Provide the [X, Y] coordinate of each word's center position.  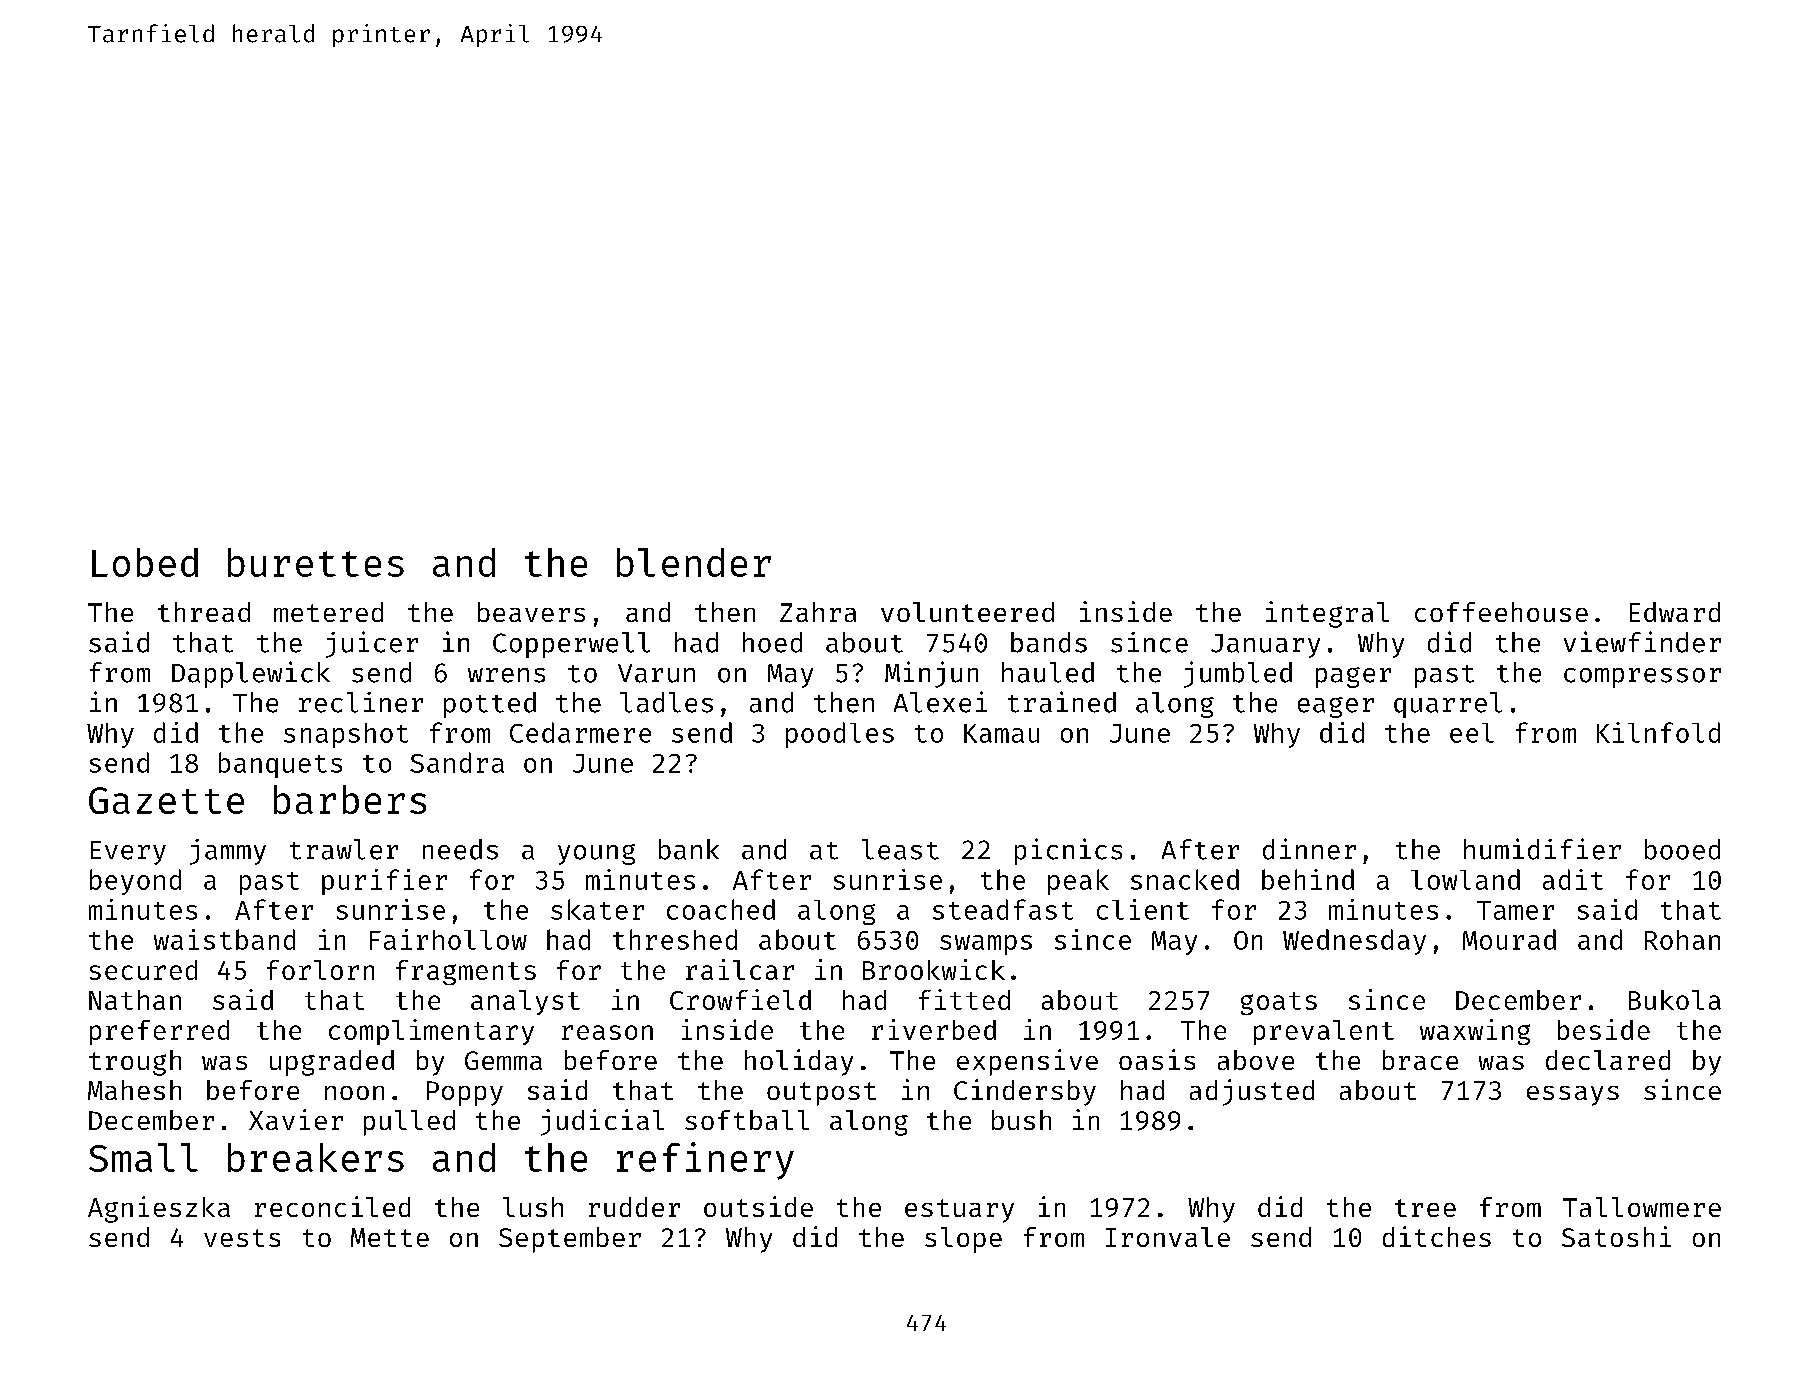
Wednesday [1354, 942]
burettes [316, 562]
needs [460, 849]
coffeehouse [1501, 612]
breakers [316, 1157]
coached [721, 909]
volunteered [967, 612]
